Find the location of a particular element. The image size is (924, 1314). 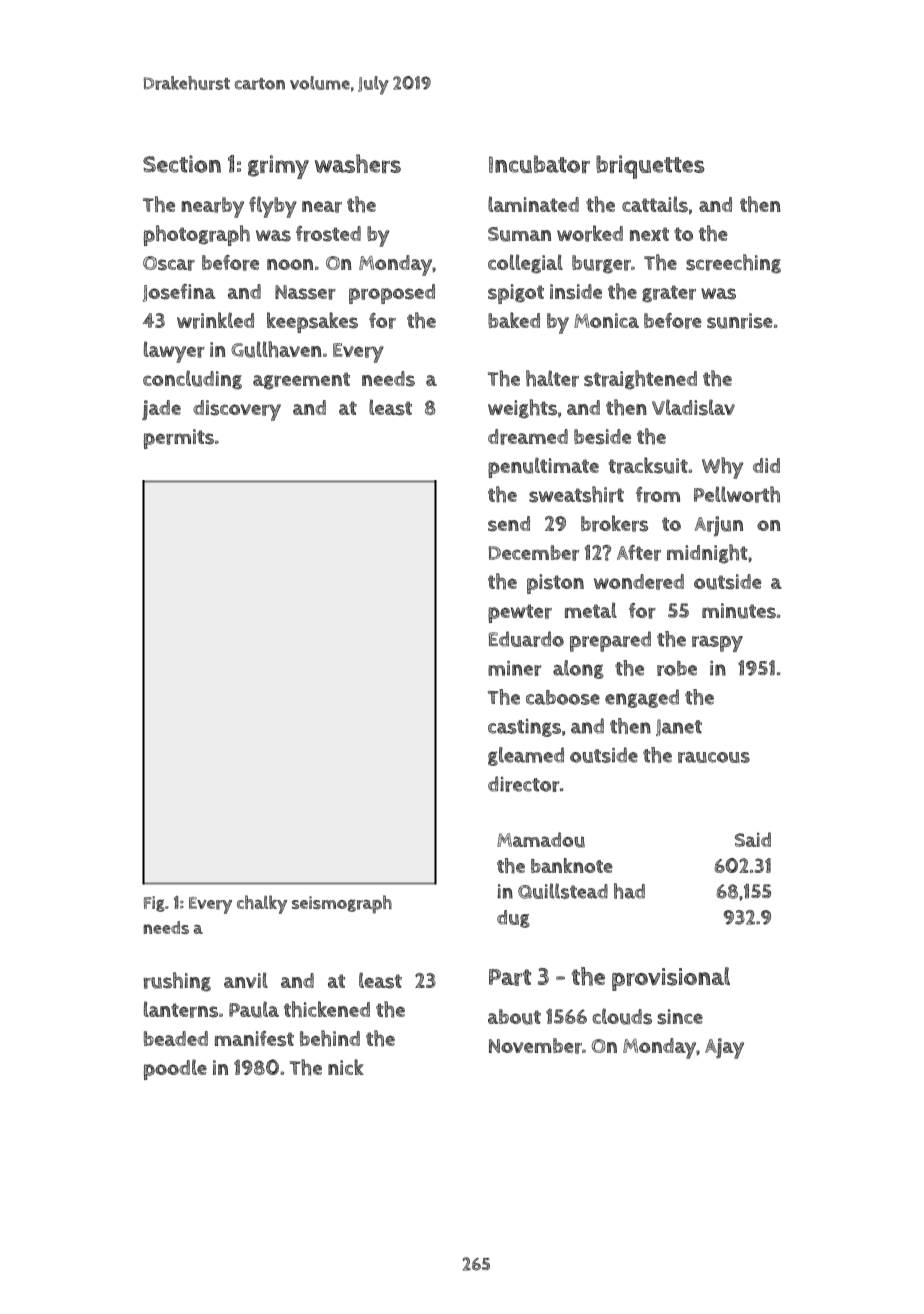

cattails is located at coordinates (655, 204).
